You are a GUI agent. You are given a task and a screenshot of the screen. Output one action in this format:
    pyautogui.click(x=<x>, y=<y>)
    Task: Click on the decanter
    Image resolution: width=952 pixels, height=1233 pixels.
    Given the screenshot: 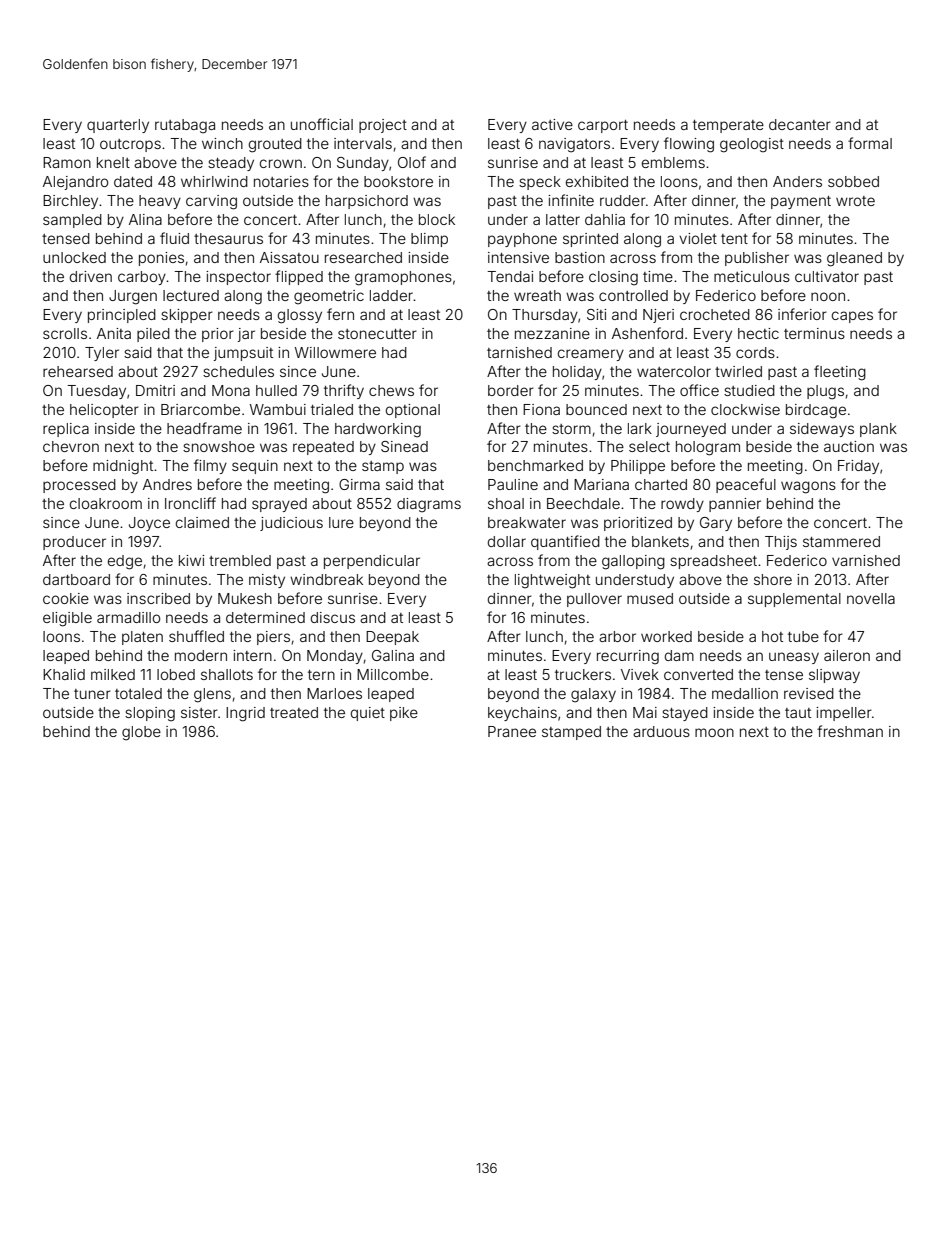 What is the action you would take?
    pyautogui.click(x=800, y=124)
